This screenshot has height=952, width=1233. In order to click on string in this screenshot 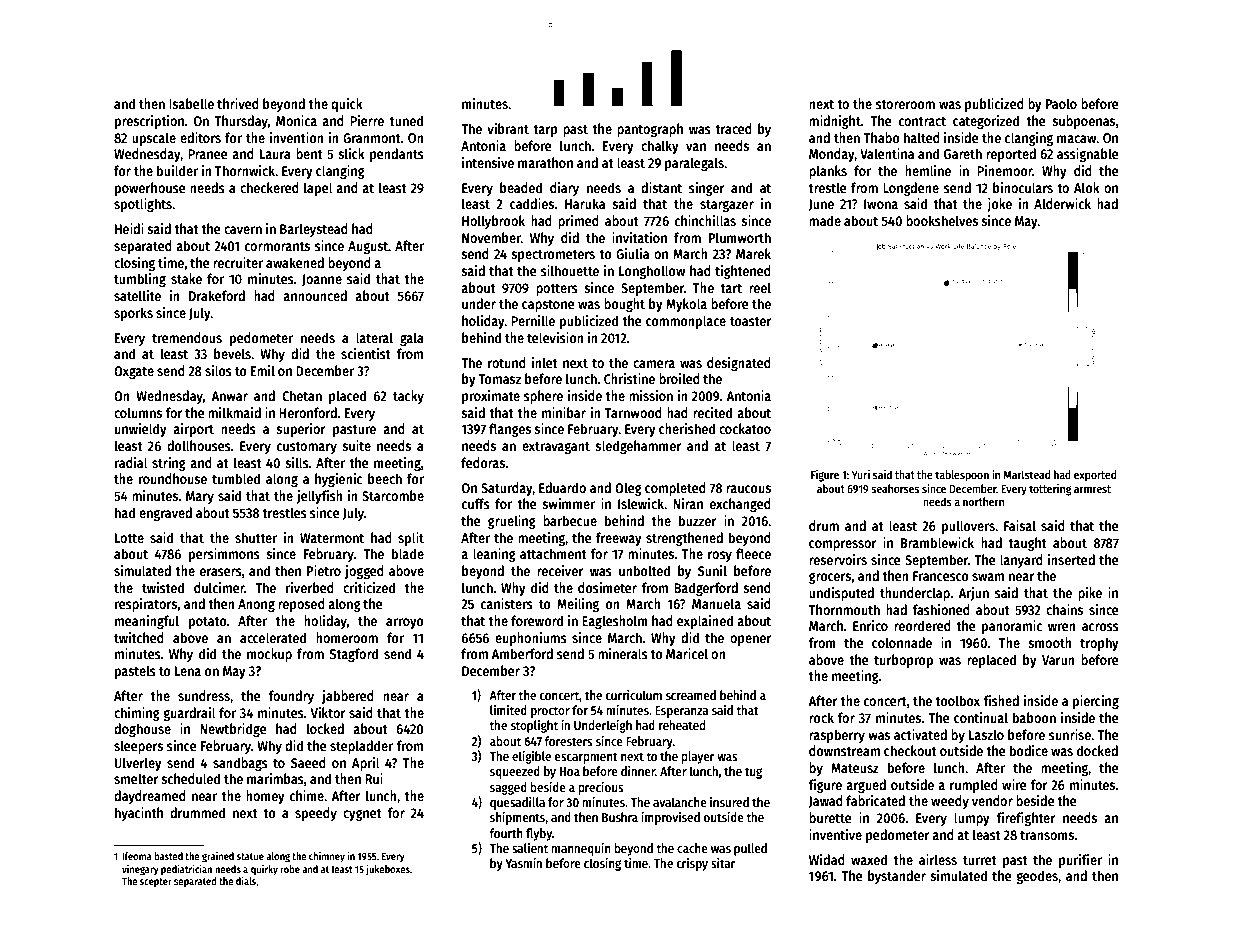, I will do `click(169, 464)`.
